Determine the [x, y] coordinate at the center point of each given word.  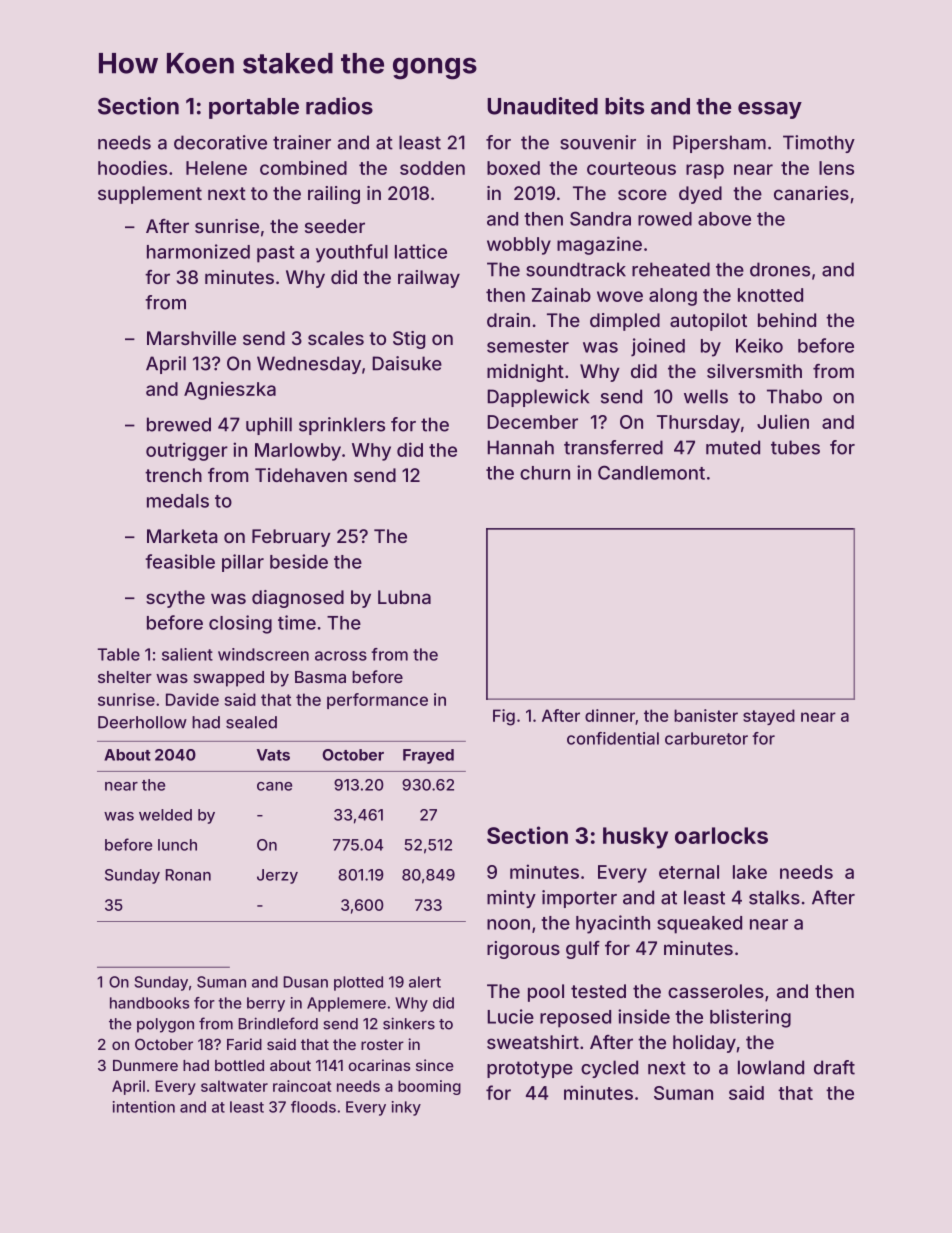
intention [144, 1107]
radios [339, 106]
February [291, 538]
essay [770, 110]
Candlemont [651, 472]
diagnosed [298, 599]
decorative [220, 142]
